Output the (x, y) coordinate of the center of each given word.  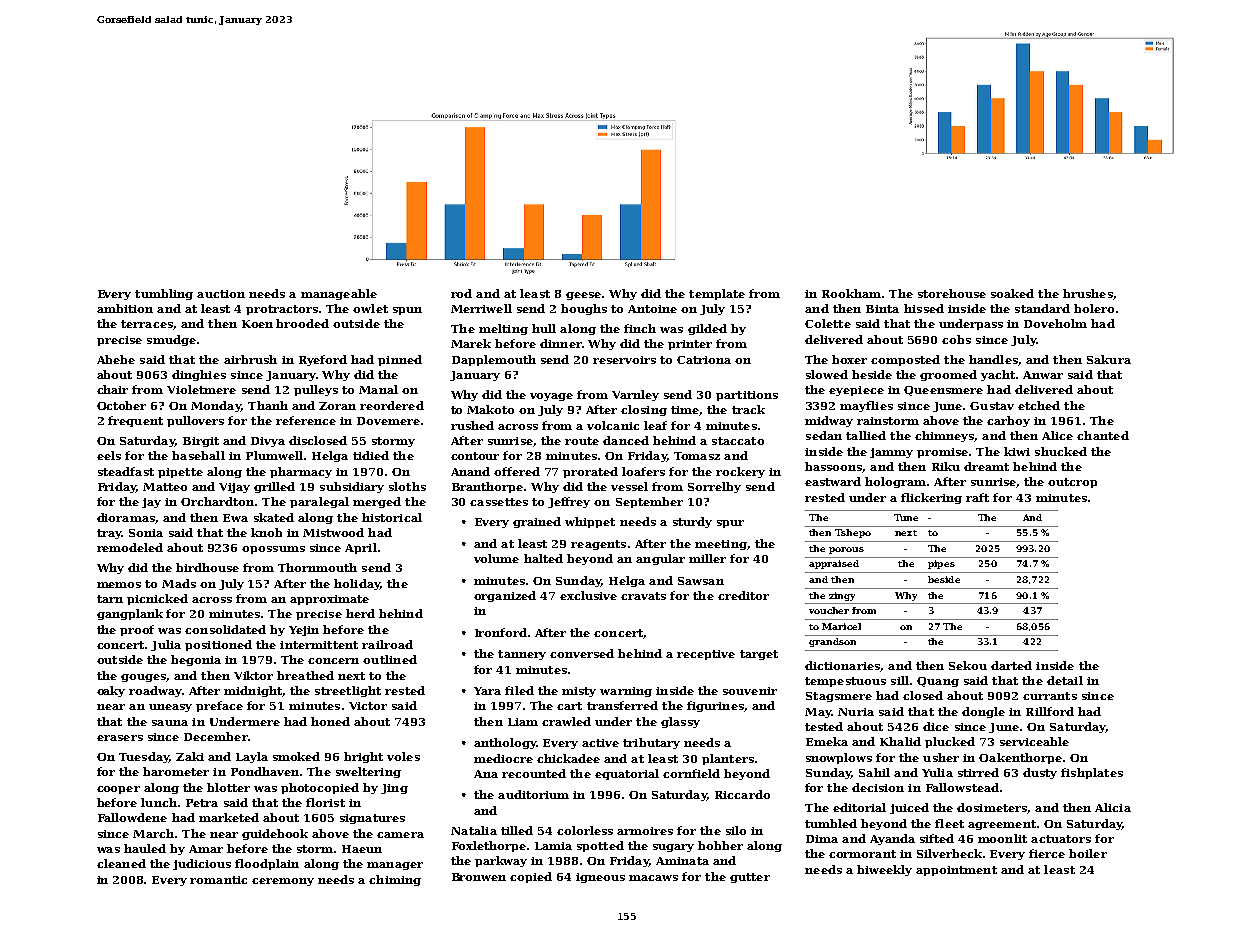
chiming (395, 880)
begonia (196, 660)
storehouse (952, 293)
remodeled (130, 547)
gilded (707, 329)
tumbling (164, 294)
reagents (598, 545)
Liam (523, 722)
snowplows (839, 758)
